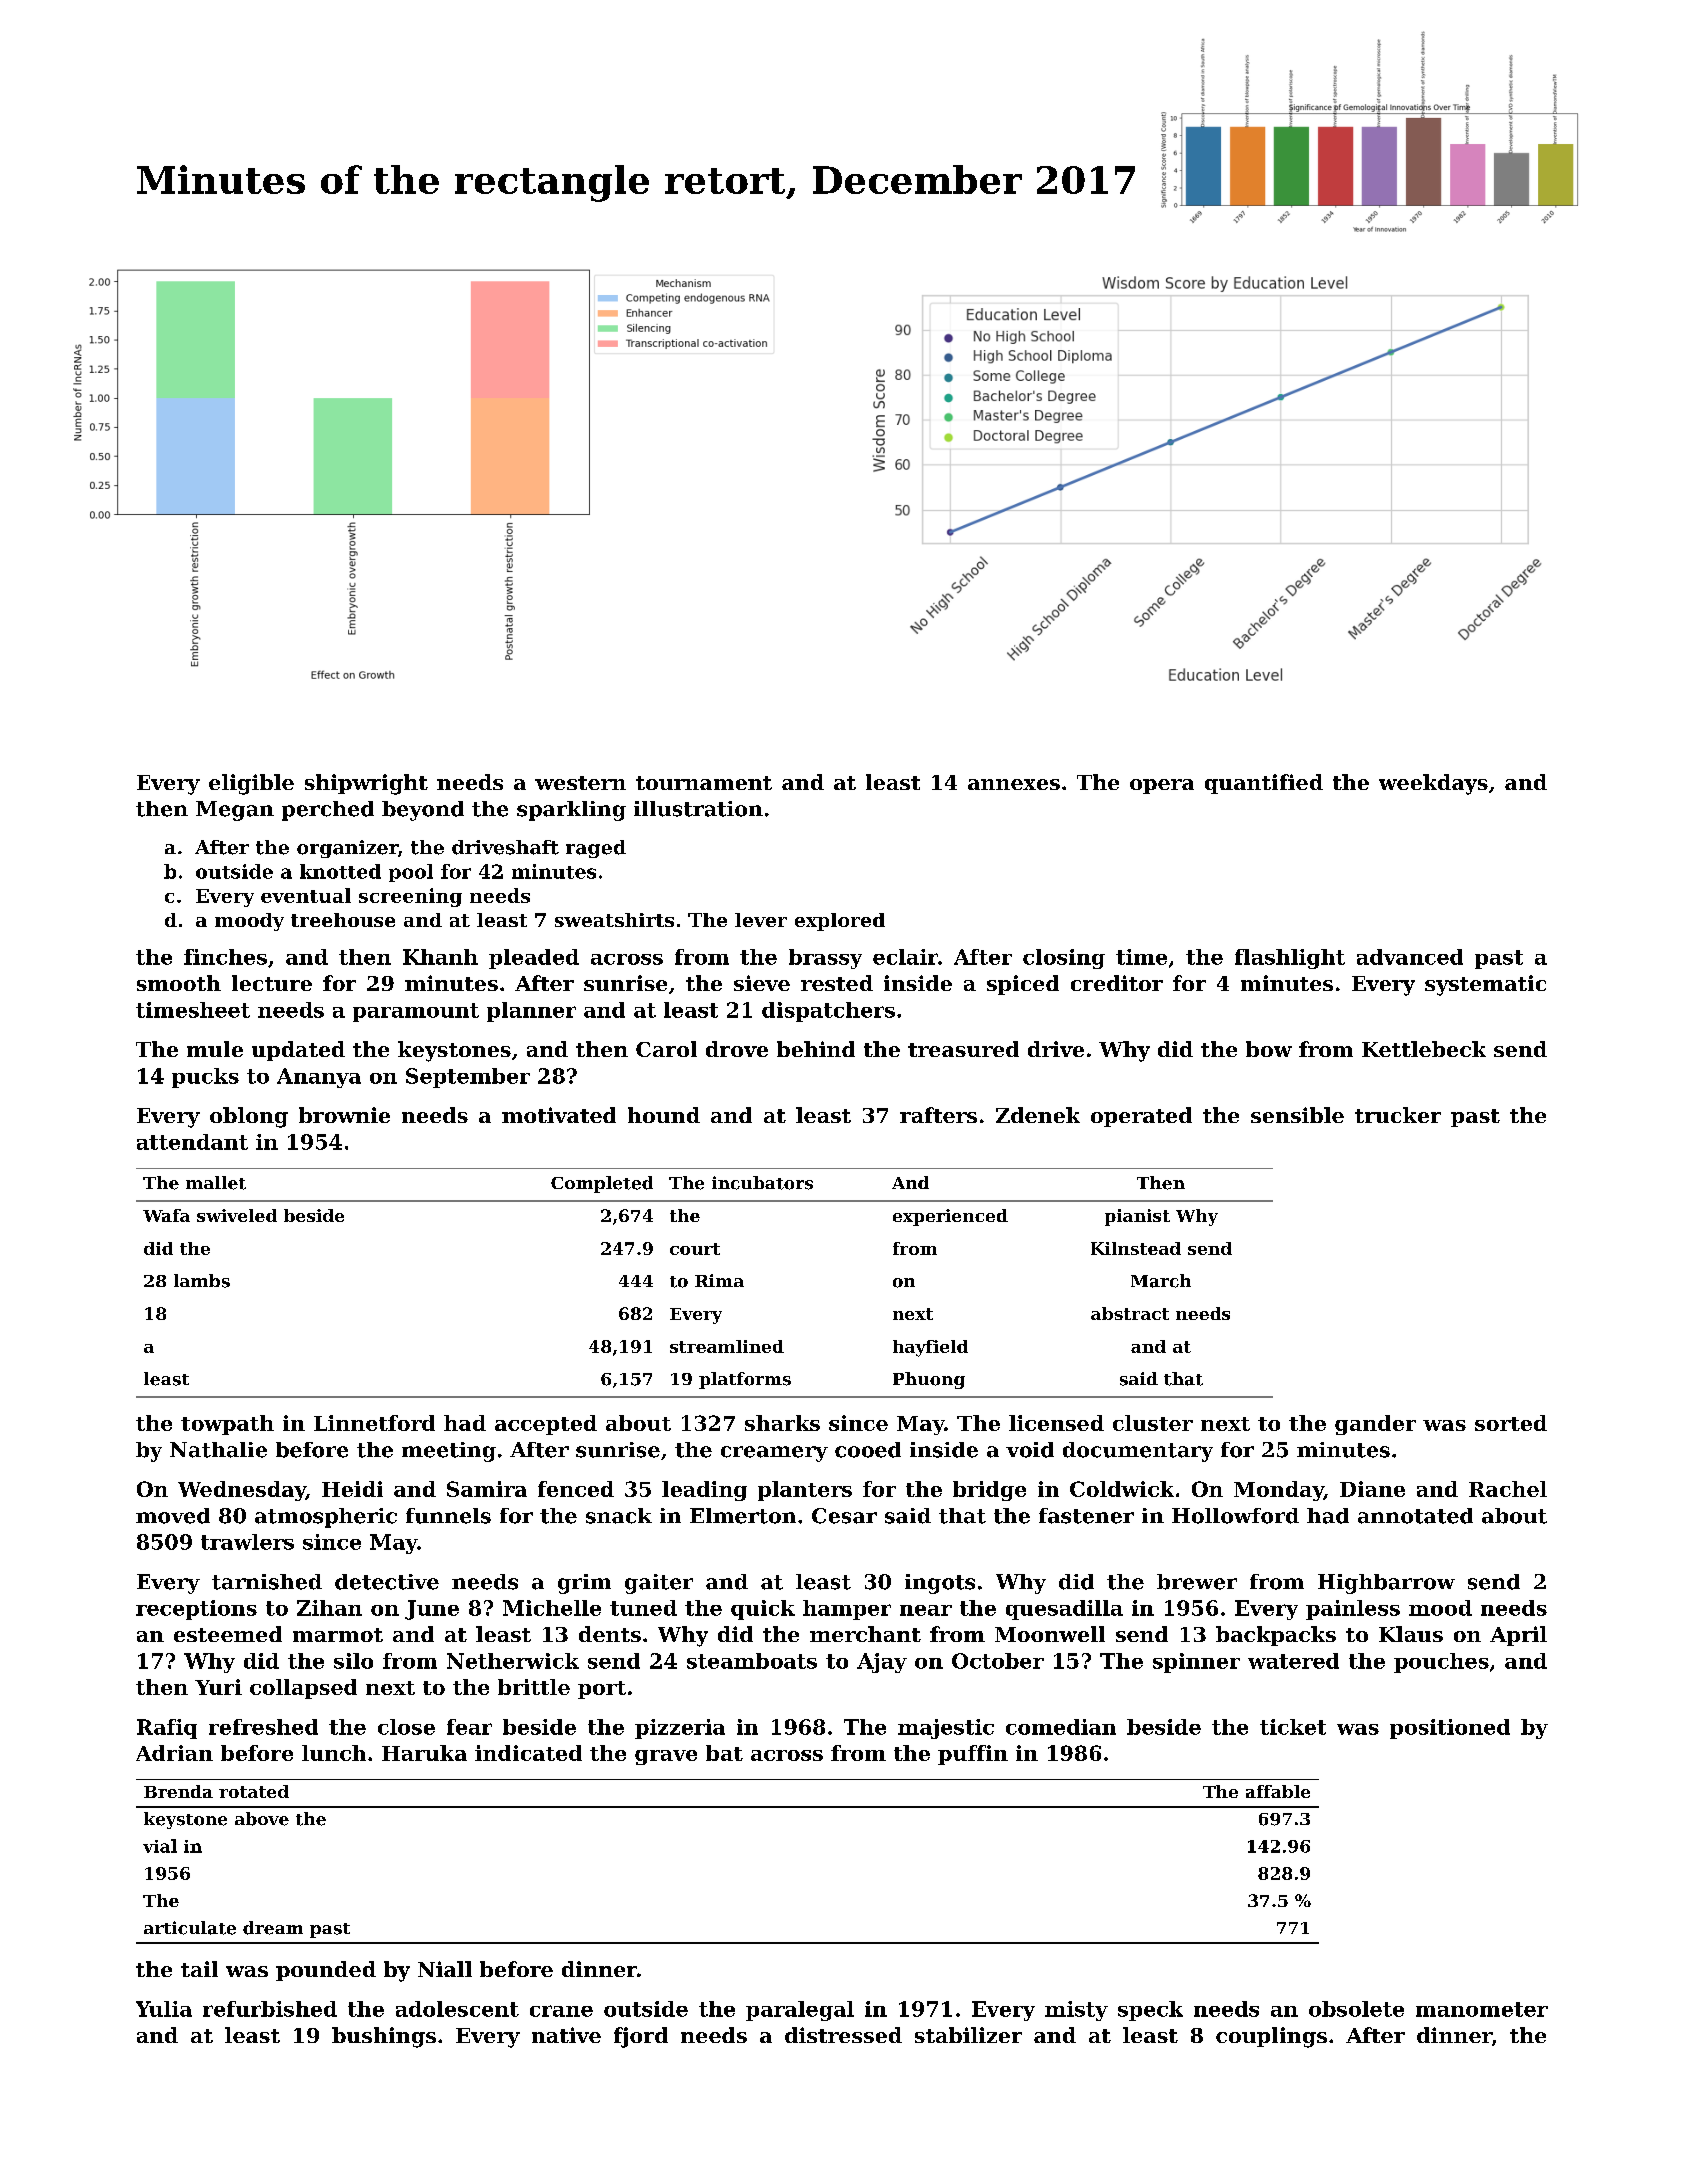 This screenshot has height=2178, width=1683. What do you see at coordinates (251, 784) in the screenshot?
I see `eligible` at bounding box center [251, 784].
